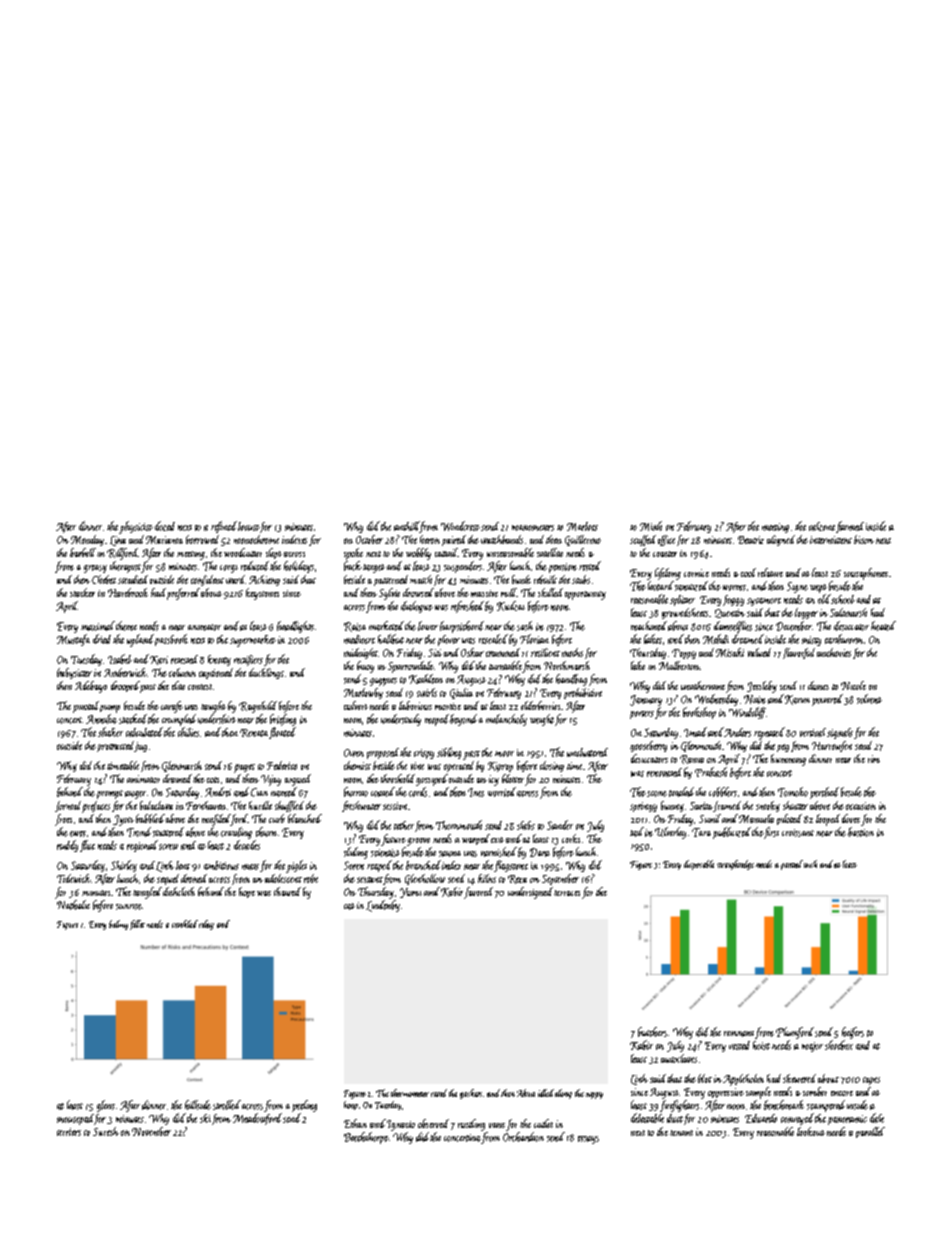 Image resolution: width=952 pixels, height=1233 pixels. What do you see at coordinates (864, 539) in the screenshot?
I see `bison` at bounding box center [864, 539].
